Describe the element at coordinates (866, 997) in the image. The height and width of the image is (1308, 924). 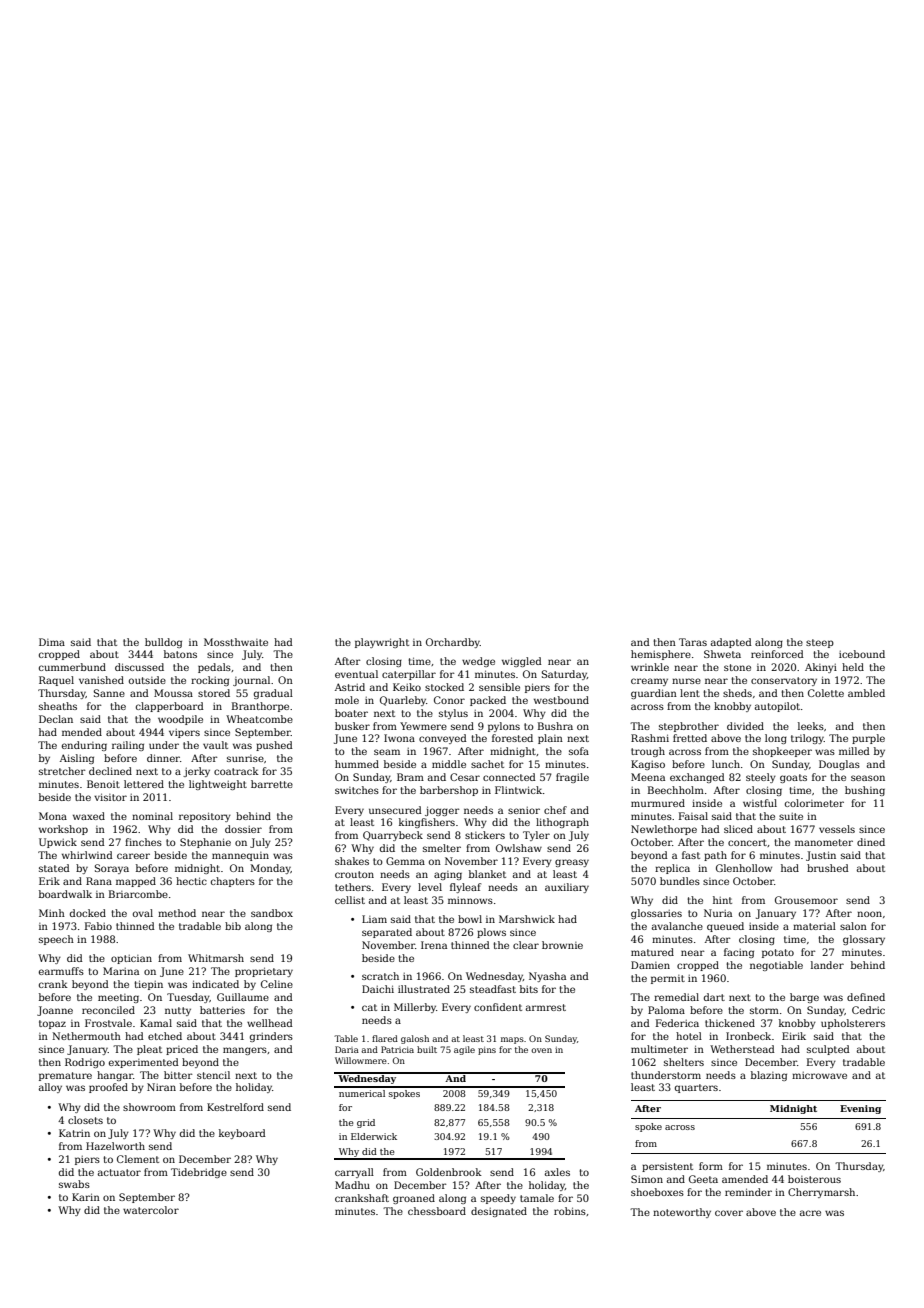
I see `defined` at that location.
